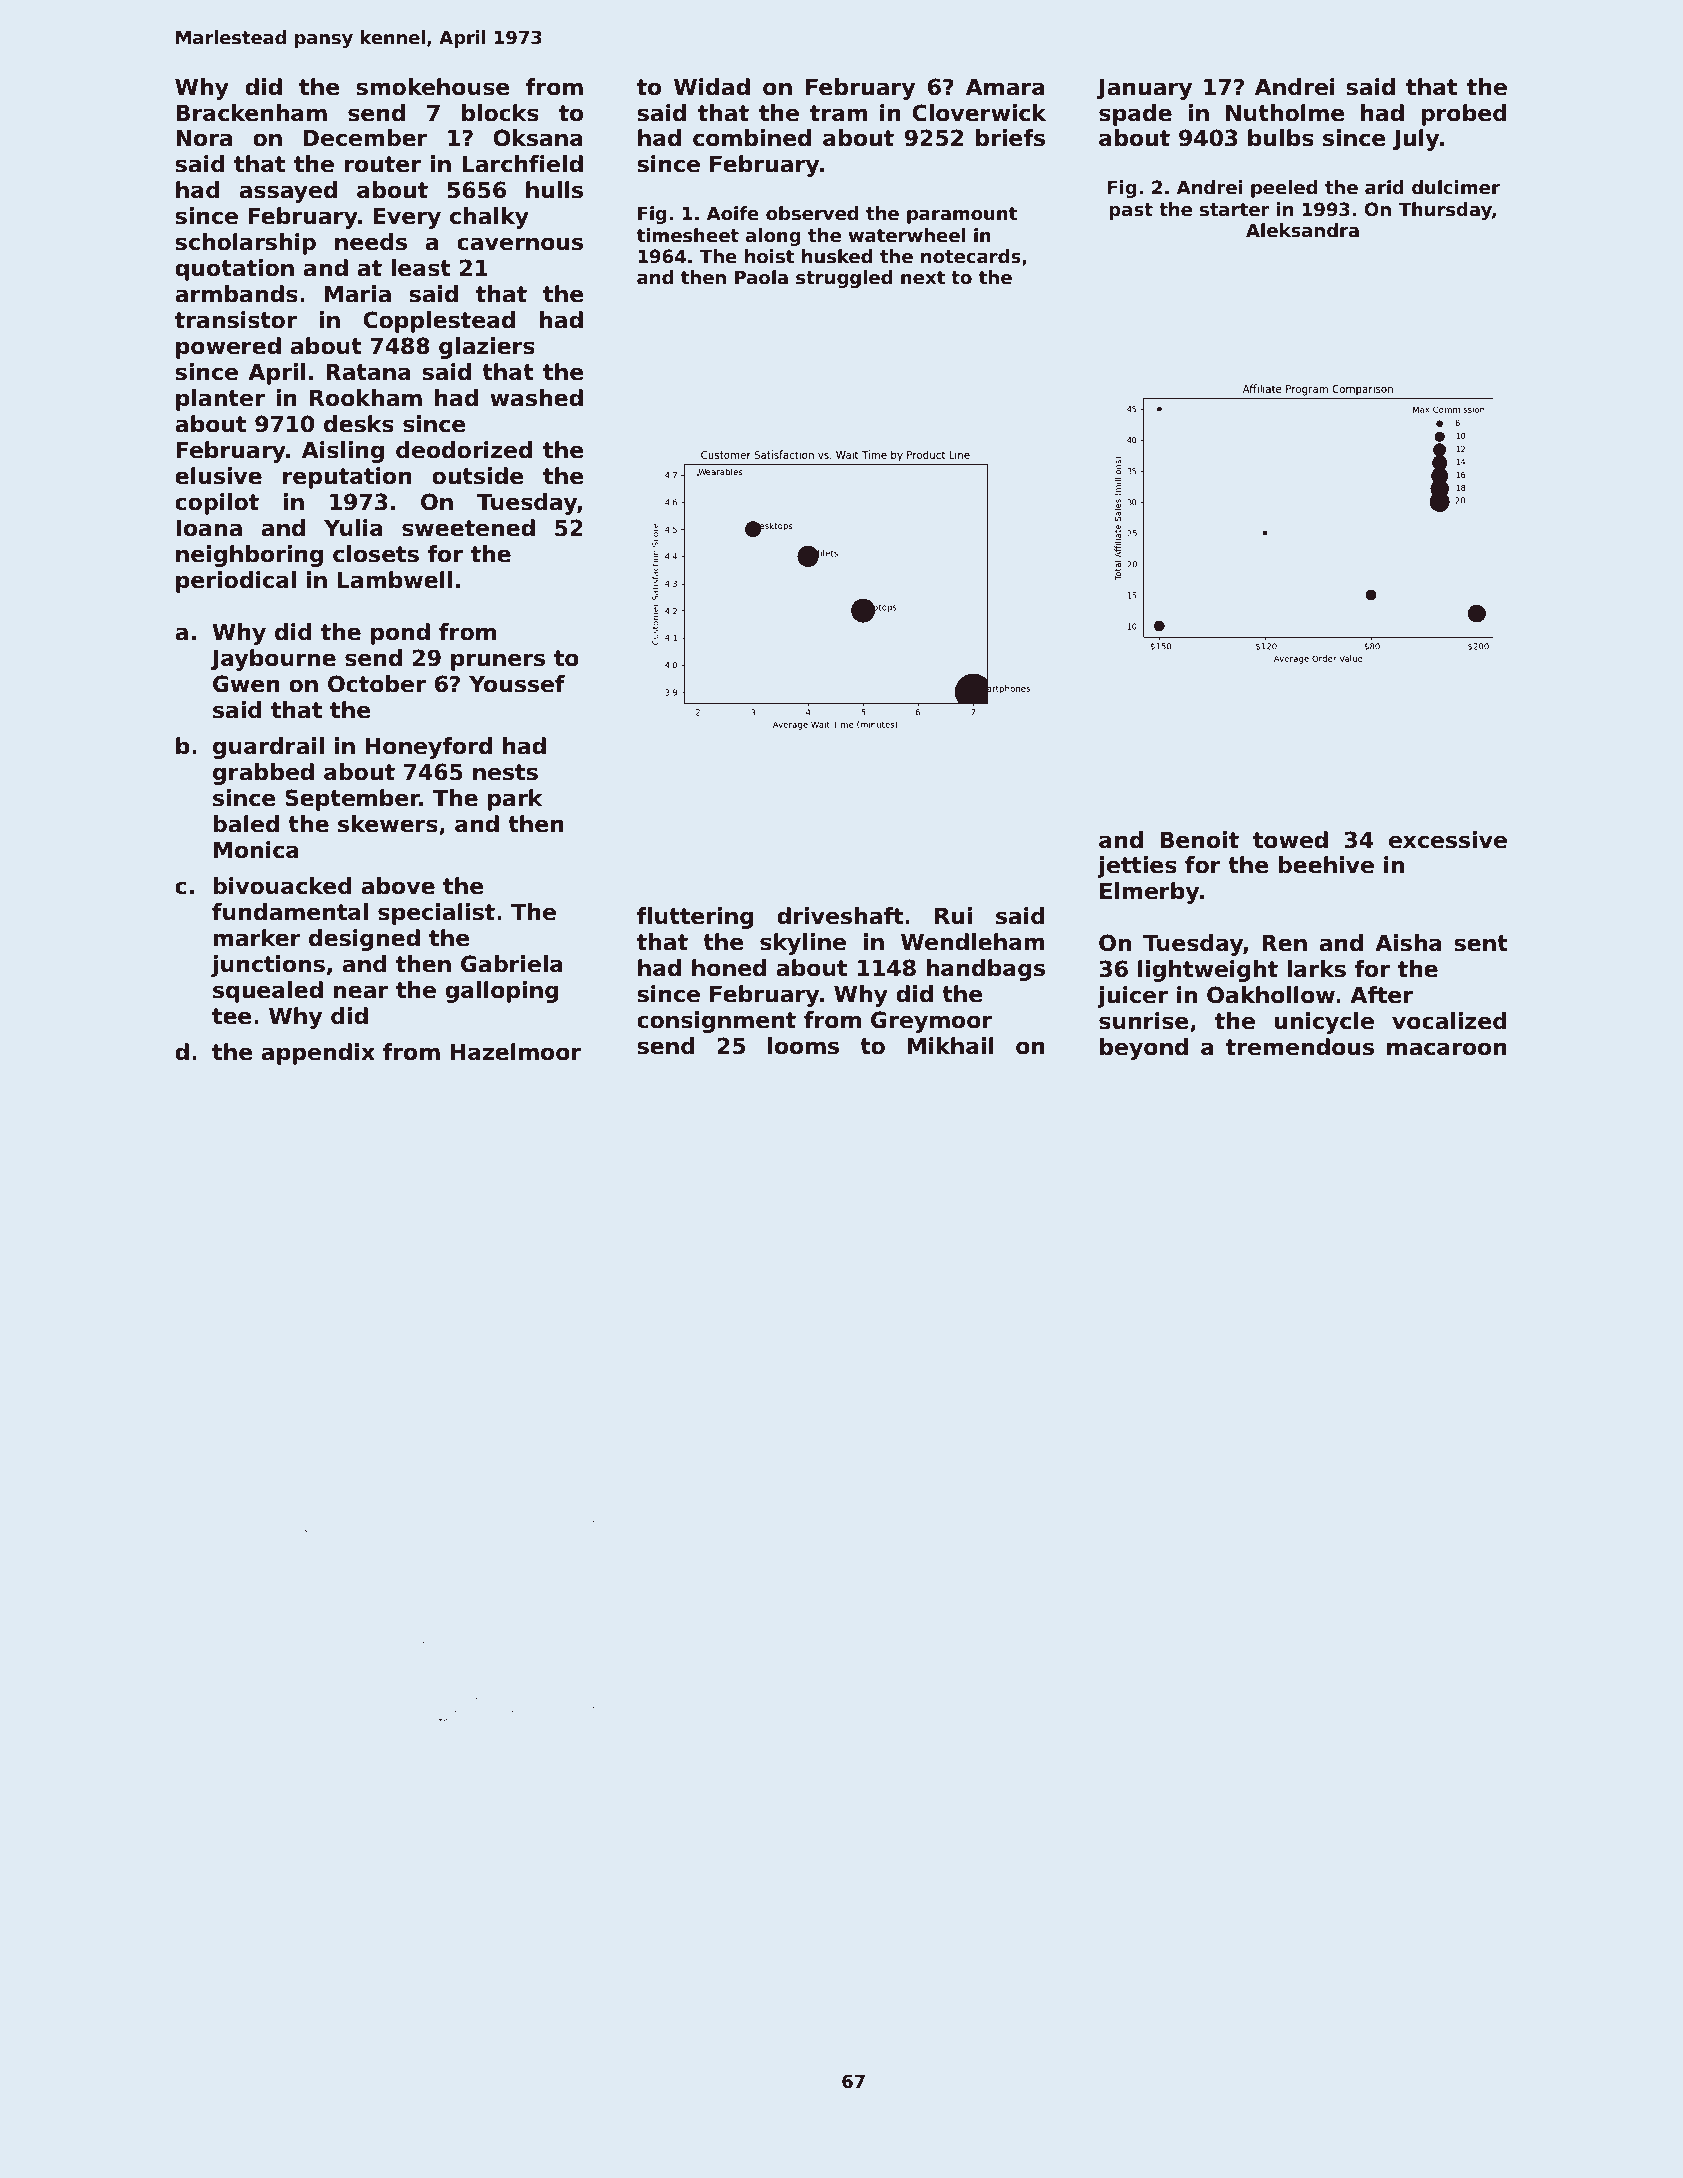 This image has height=2178, width=1683. Describe the element at coordinates (536, 398) in the image. I see `washed` at that location.
